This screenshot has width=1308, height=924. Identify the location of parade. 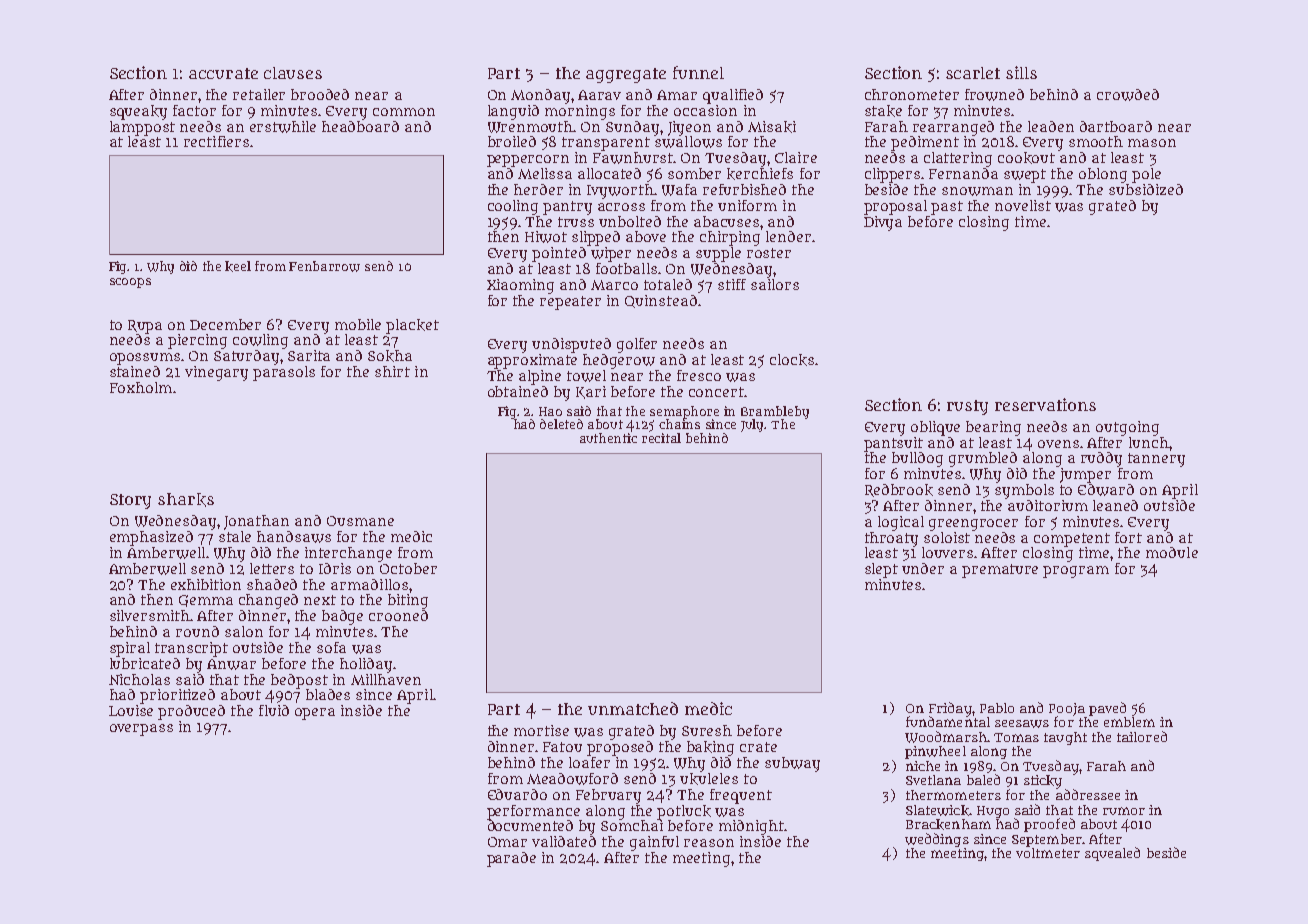
(511, 859).
